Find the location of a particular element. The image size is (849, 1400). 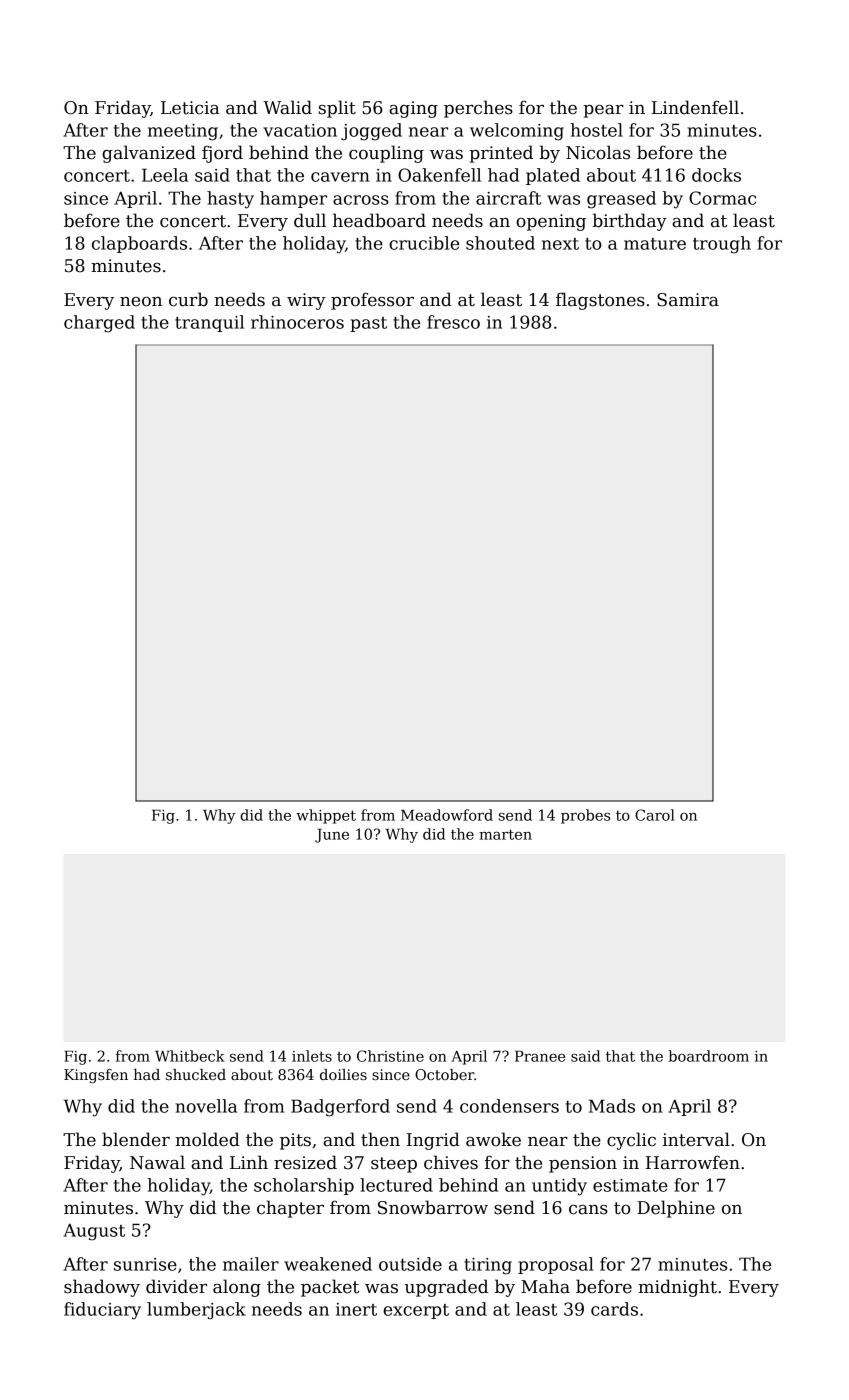

across is located at coordinates (361, 200).
